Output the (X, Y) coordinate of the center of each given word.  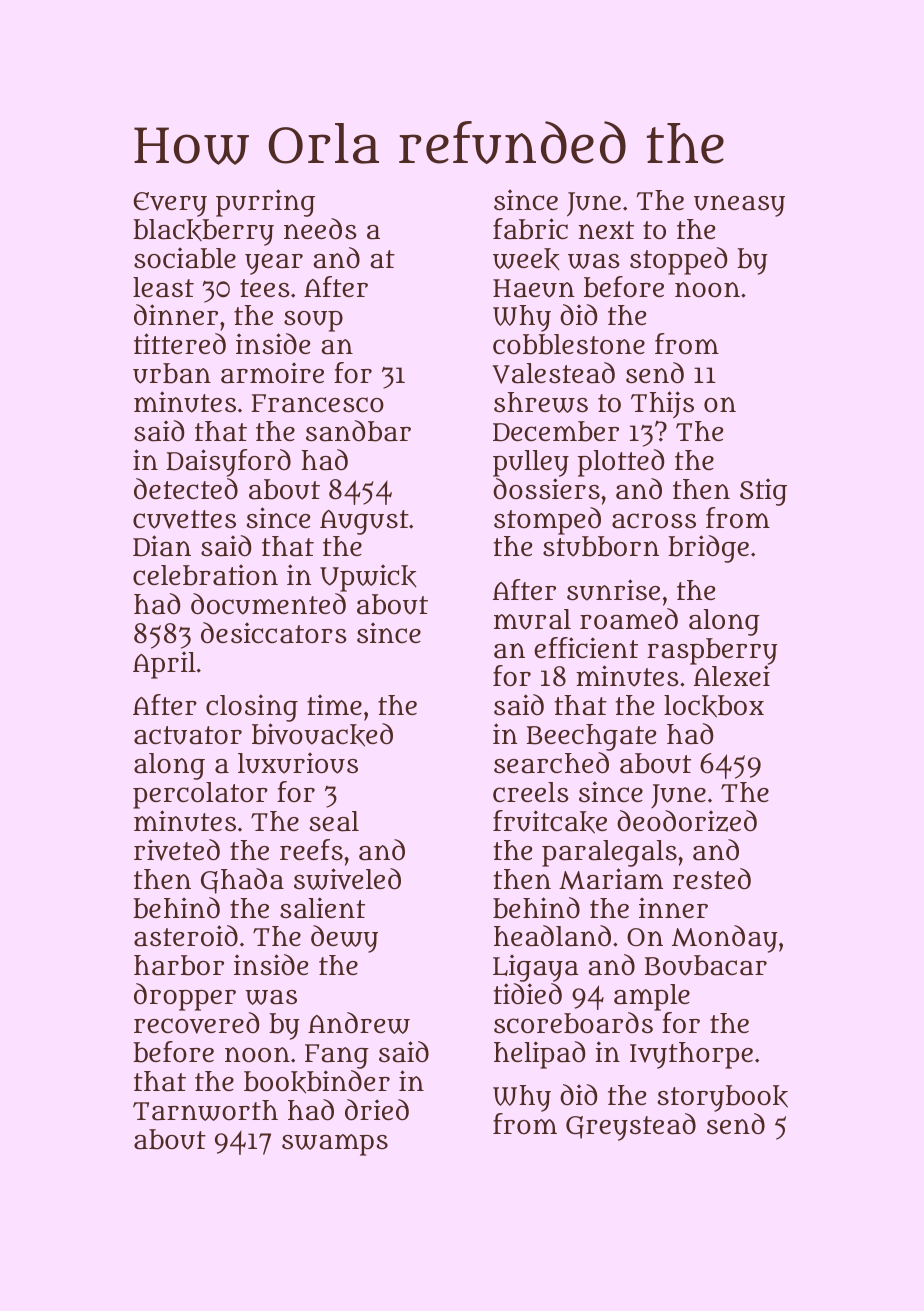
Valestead (553, 373)
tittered (180, 344)
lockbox (714, 706)
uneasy (739, 206)
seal (334, 821)
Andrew (359, 1023)
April (164, 665)
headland (552, 936)
